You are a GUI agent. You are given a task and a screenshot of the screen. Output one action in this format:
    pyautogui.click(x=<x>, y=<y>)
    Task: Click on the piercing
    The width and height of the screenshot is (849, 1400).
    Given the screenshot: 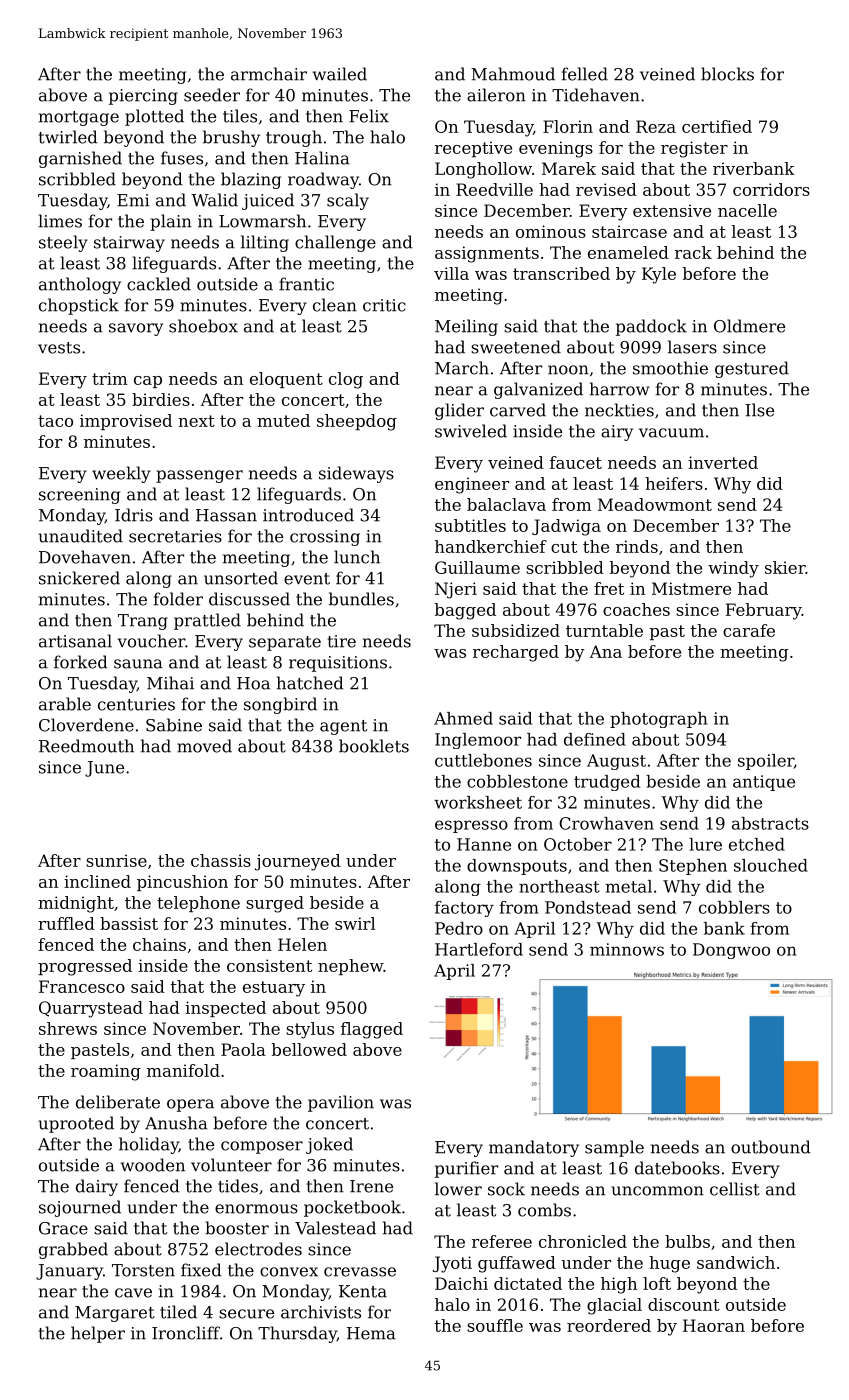 What is the action you would take?
    pyautogui.click(x=143, y=97)
